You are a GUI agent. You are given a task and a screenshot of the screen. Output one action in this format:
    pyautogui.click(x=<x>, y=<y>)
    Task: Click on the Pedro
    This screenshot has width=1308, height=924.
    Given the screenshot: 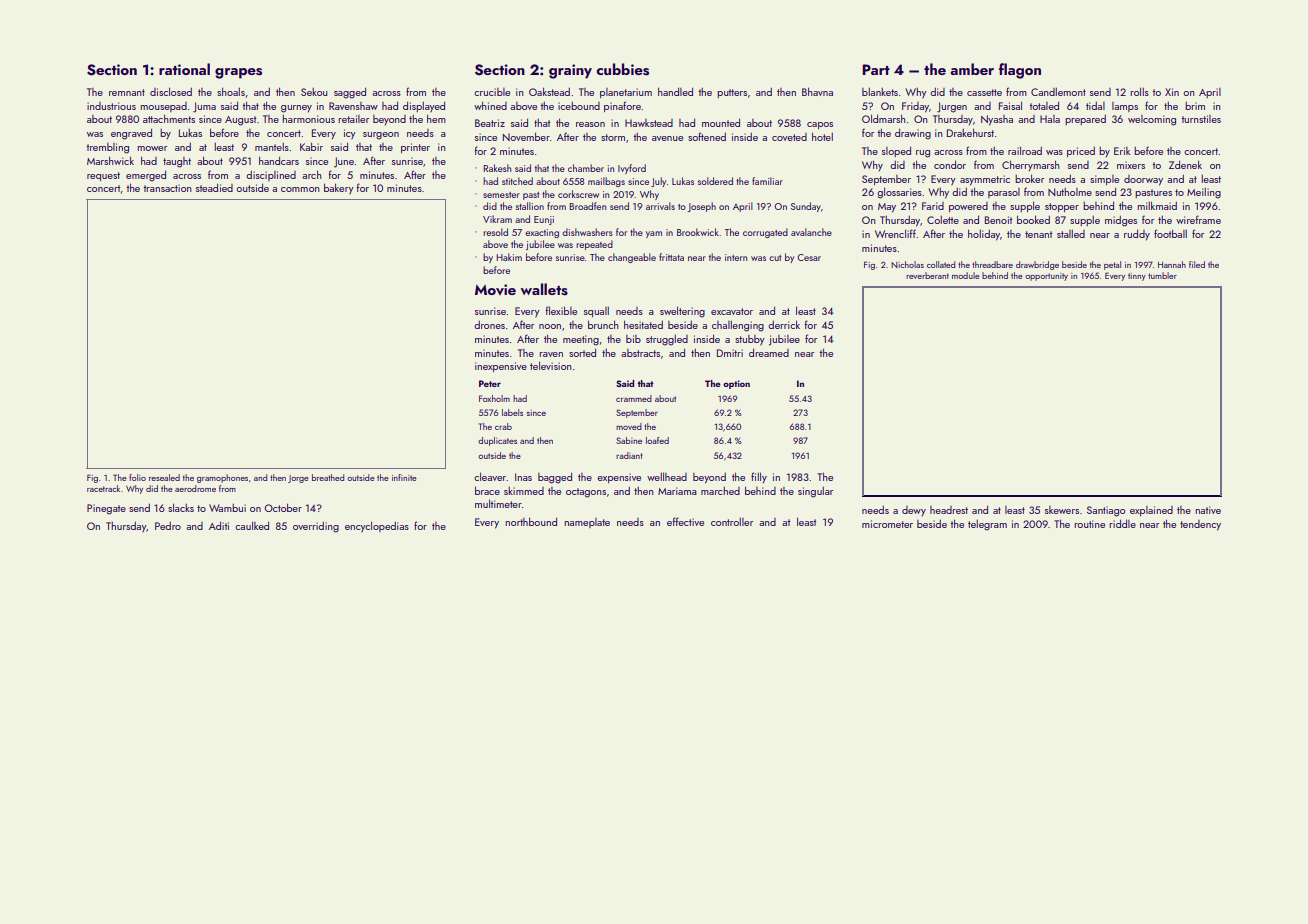 What is the action you would take?
    pyautogui.click(x=168, y=526)
